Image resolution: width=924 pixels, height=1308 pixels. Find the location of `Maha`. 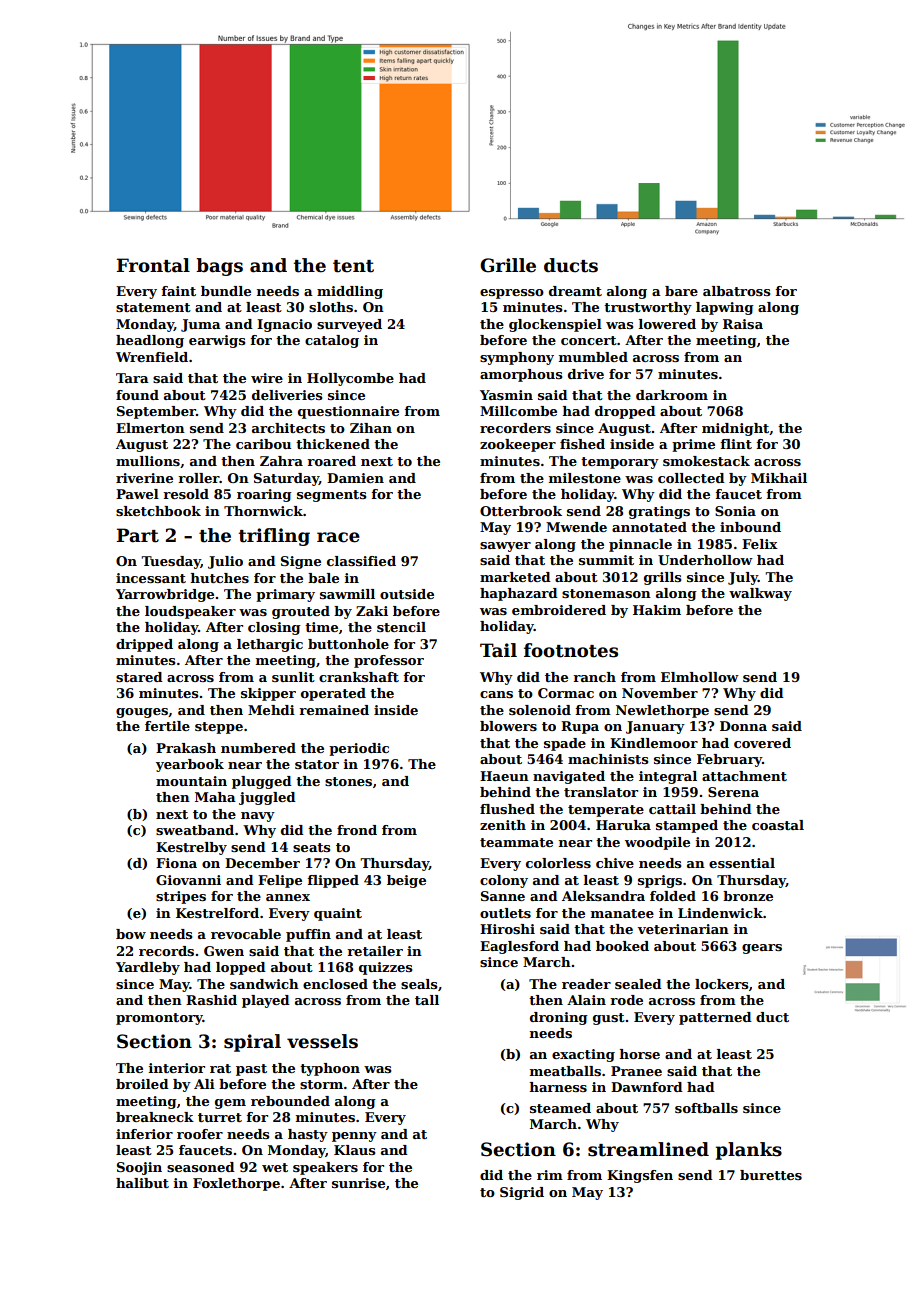

Maha is located at coordinates (215, 797).
